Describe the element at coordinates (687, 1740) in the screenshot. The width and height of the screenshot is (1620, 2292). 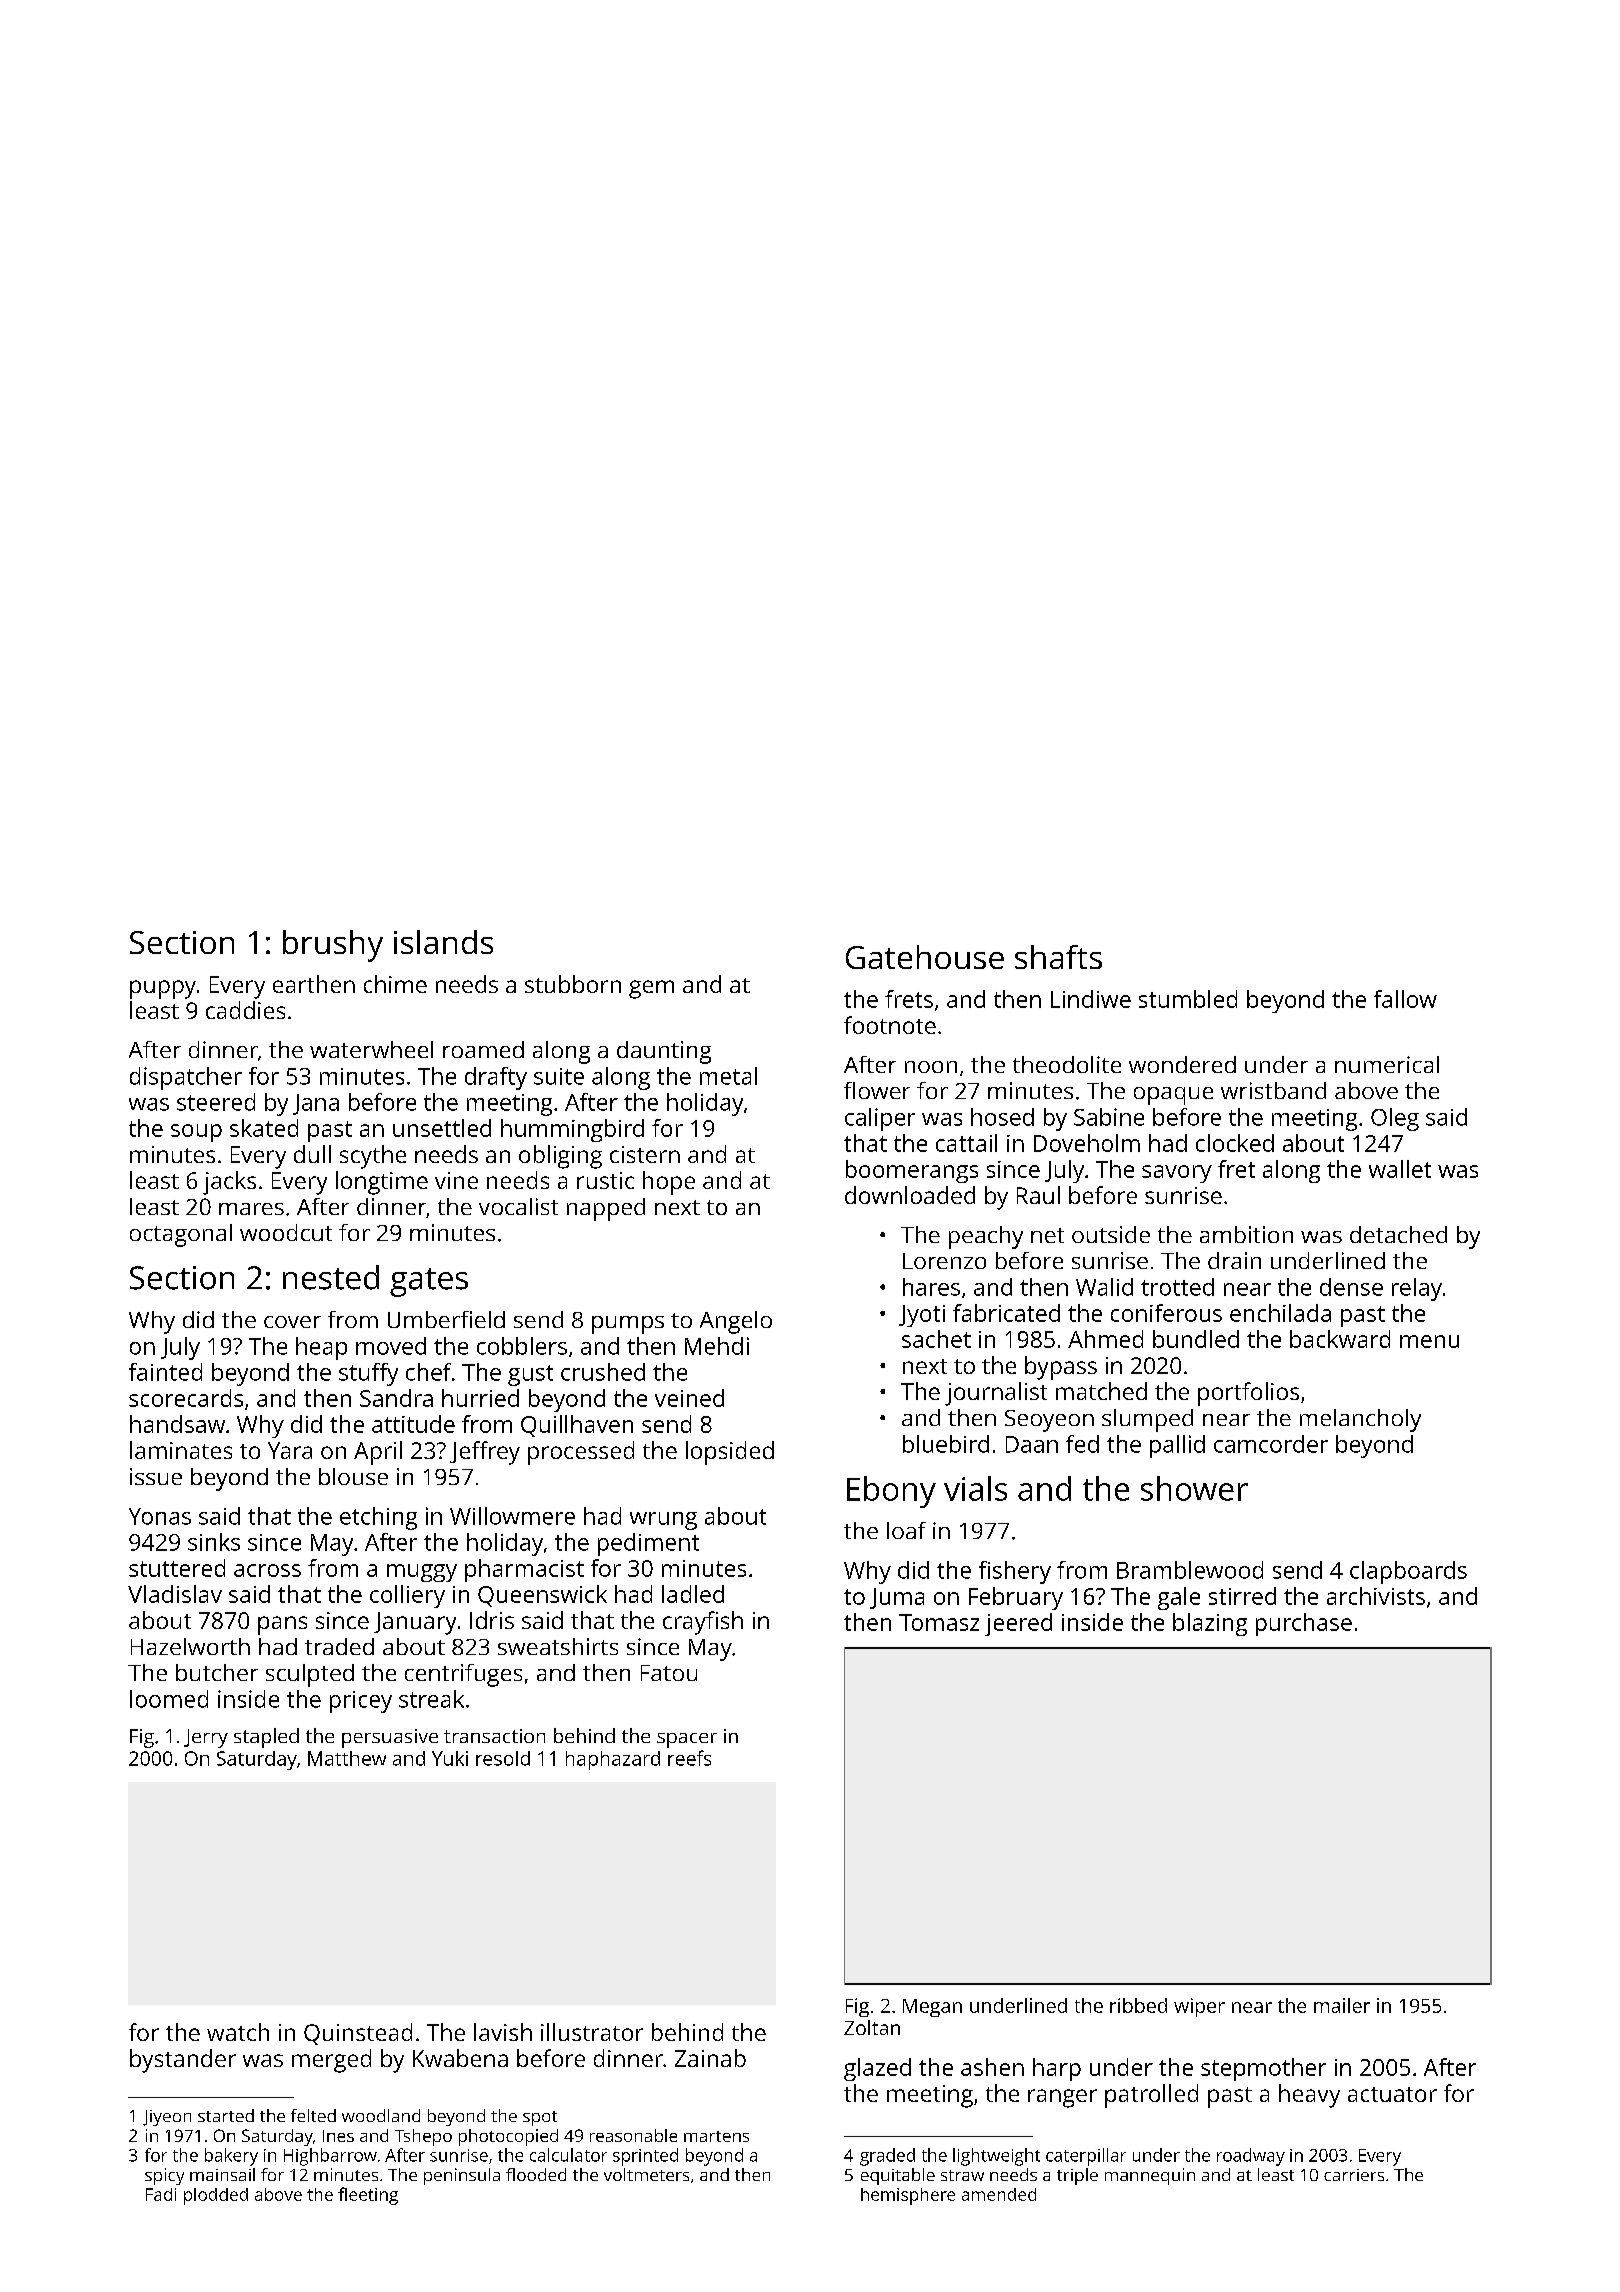
I see `spacer` at that location.
